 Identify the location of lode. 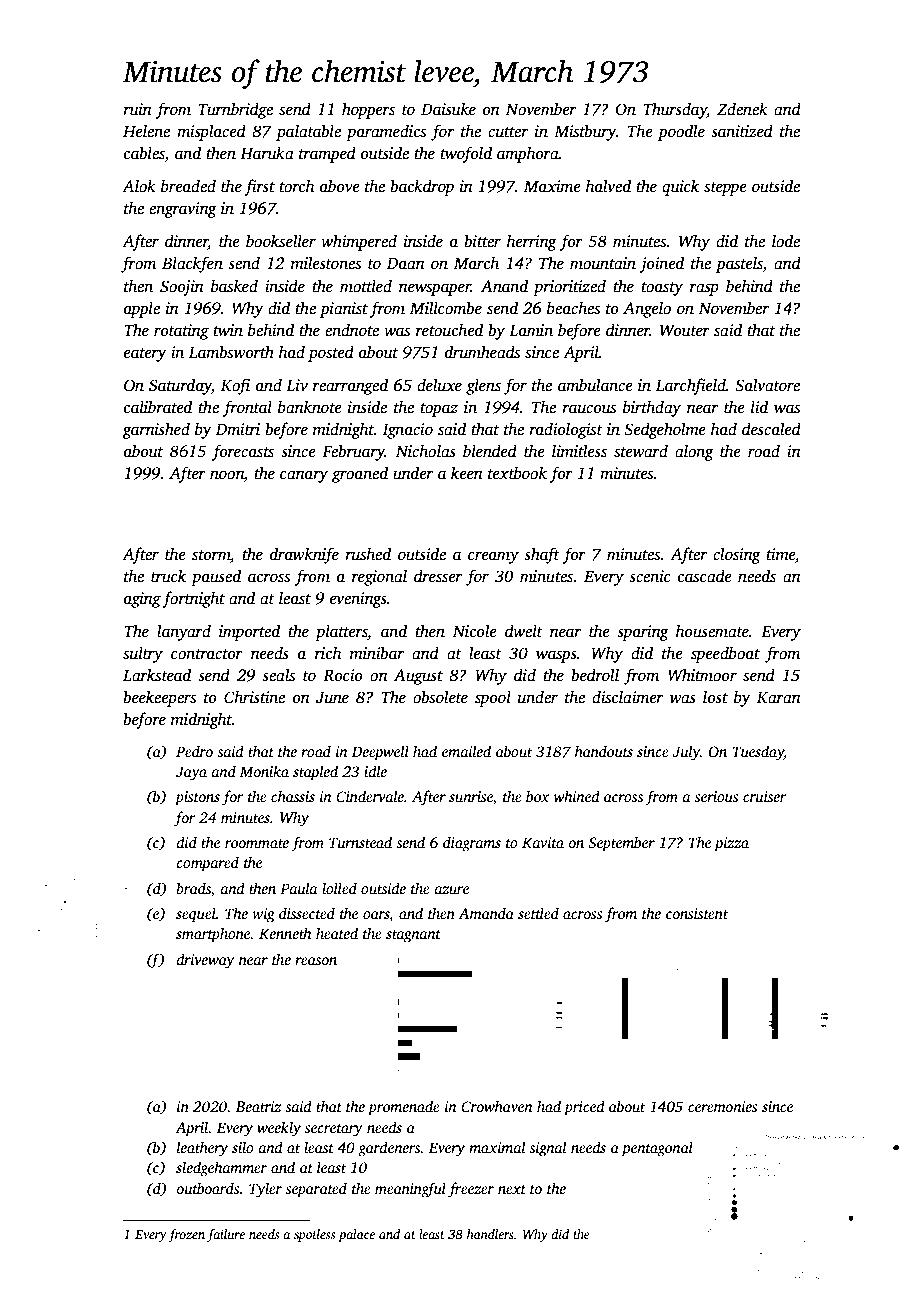
(786, 241).
